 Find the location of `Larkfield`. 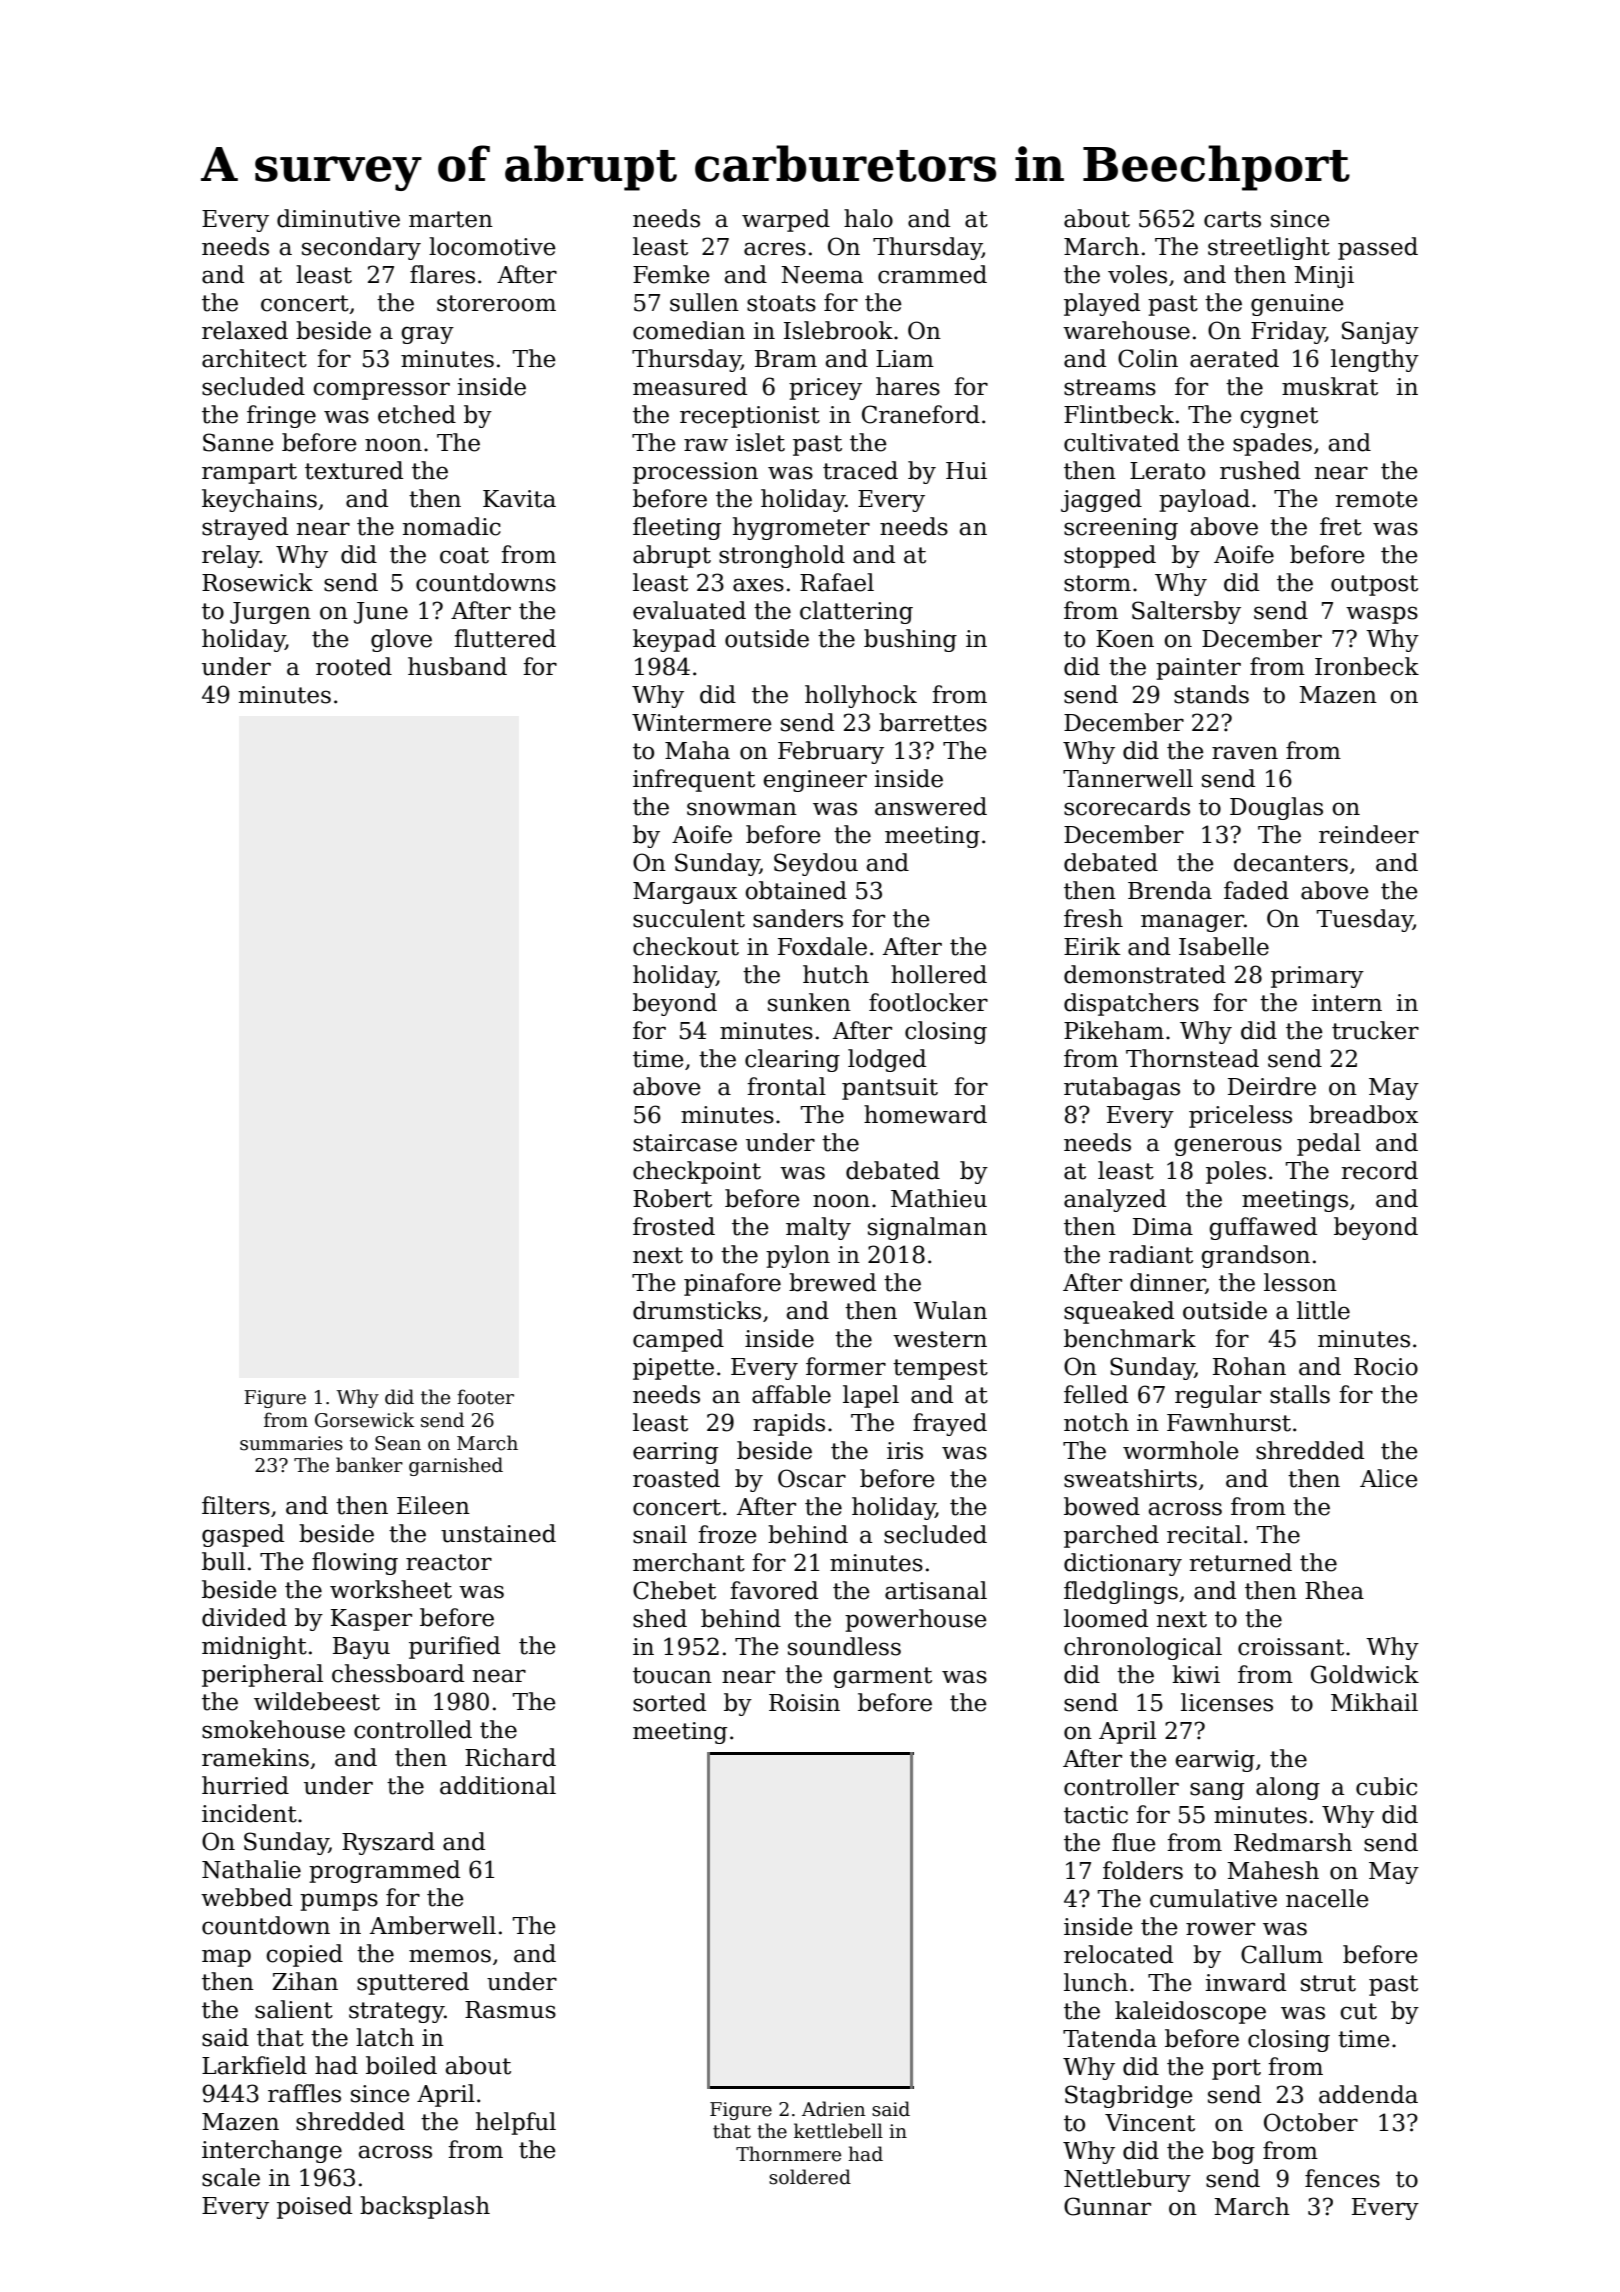

Larkfield is located at coordinates (254, 2065).
